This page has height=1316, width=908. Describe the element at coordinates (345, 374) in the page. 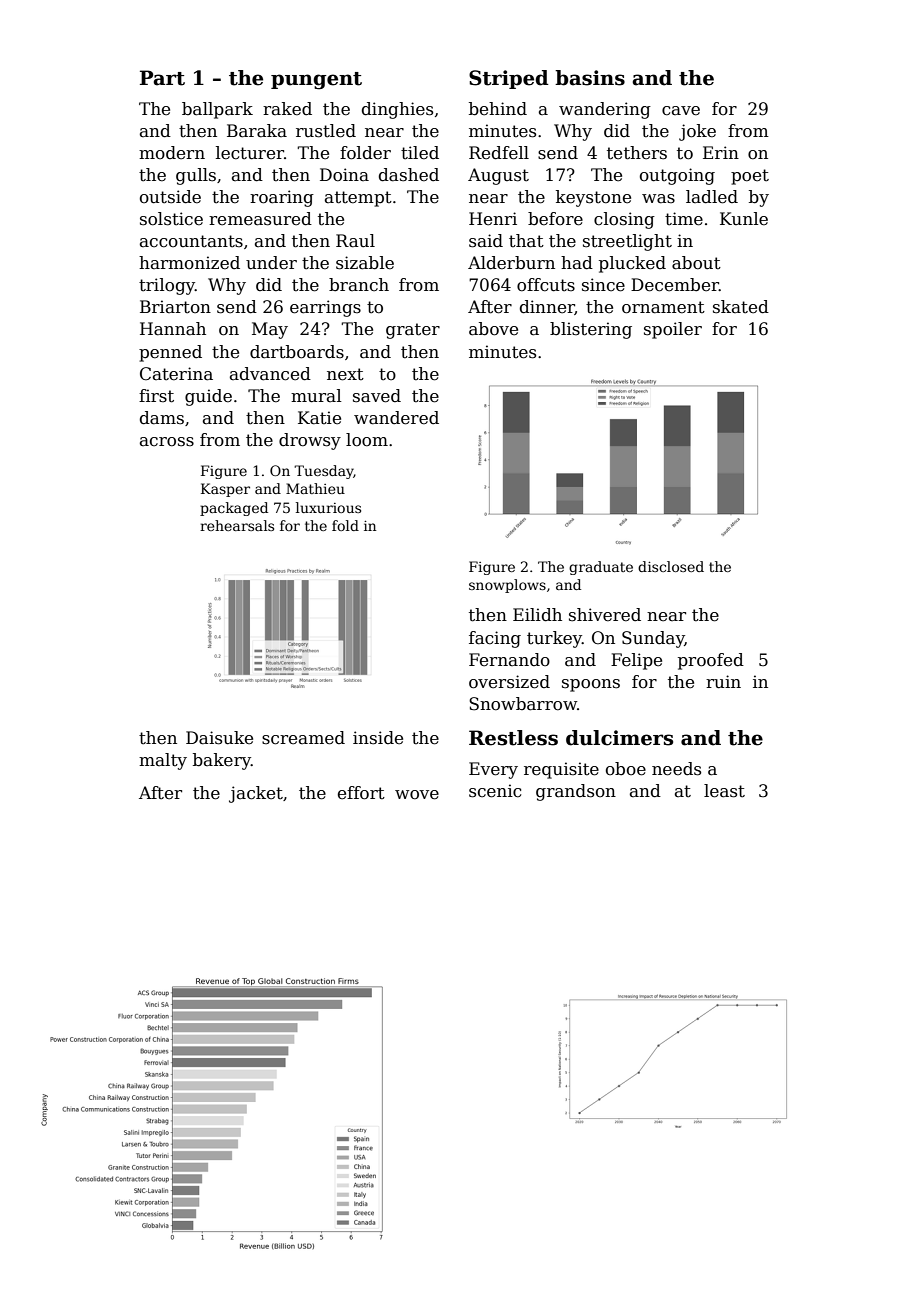

I see `next` at that location.
